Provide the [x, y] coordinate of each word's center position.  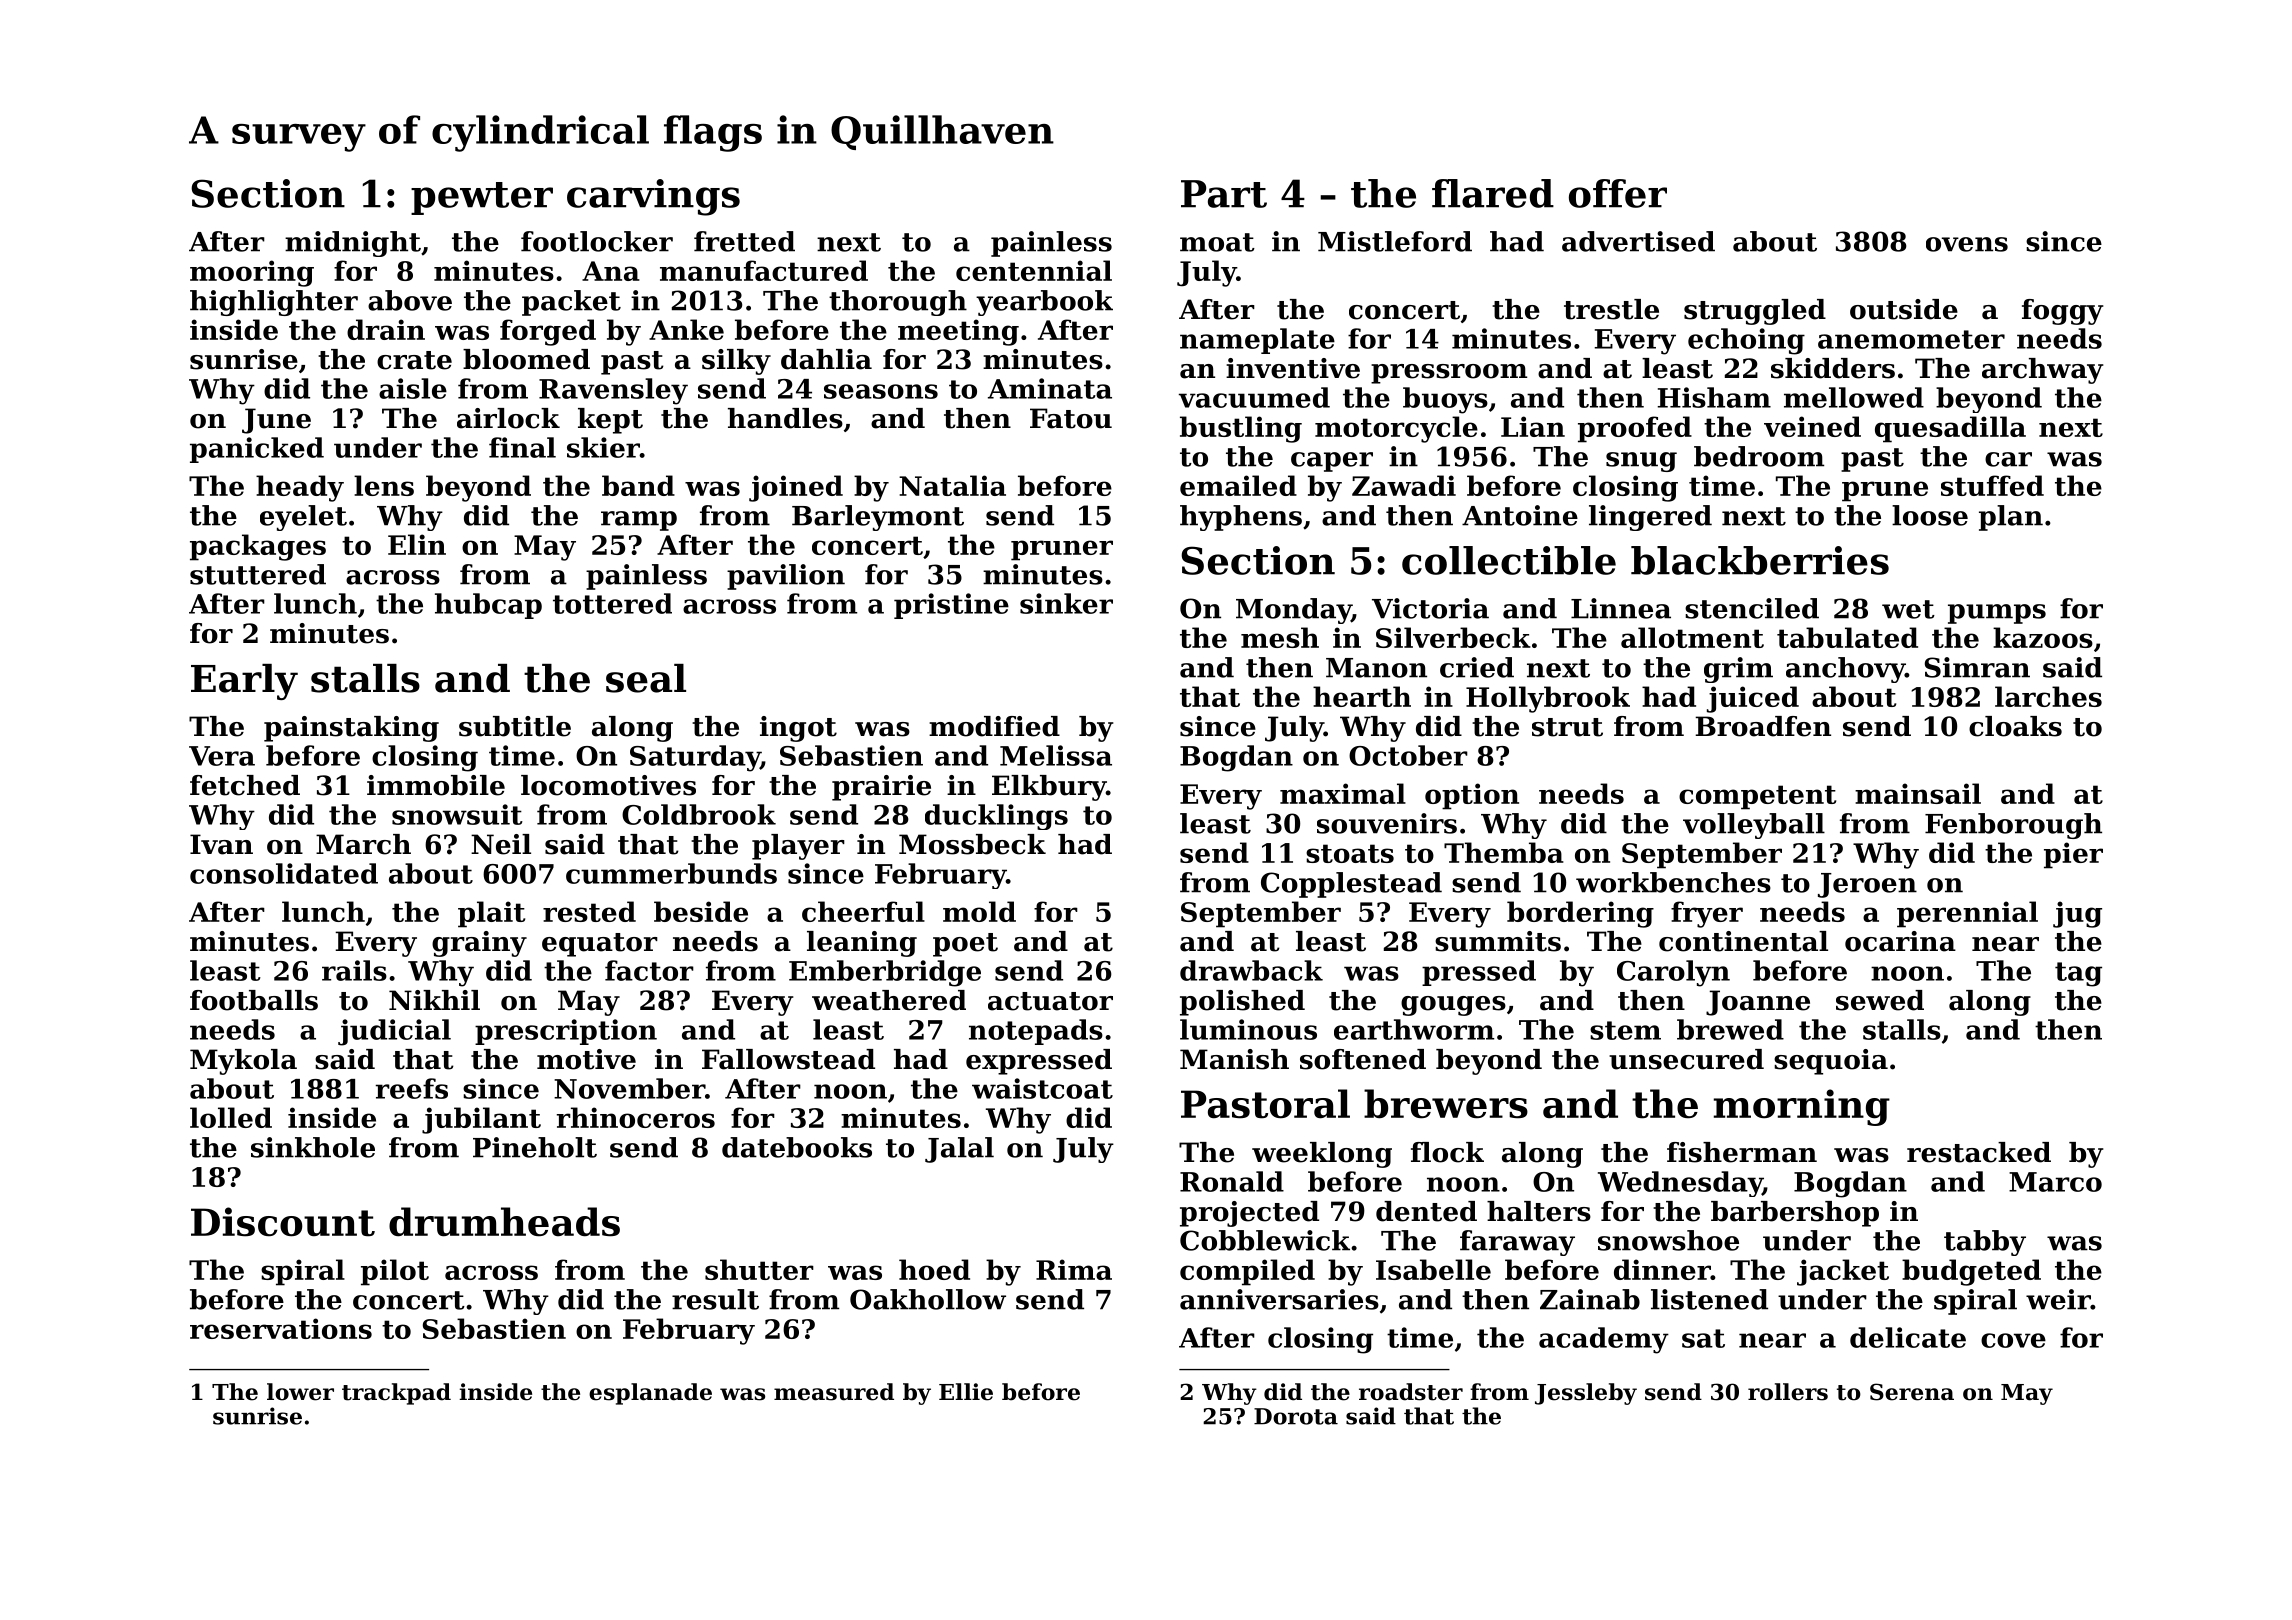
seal [646, 678]
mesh [1280, 637]
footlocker [597, 241]
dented [1426, 1211]
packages [258, 547]
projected [1249, 1214]
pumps [1997, 614]
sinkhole [313, 1147]
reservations [281, 1328]
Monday [1293, 611]
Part [1224, 194]
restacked [1979, 1152]
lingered [1650, 518]
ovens [1967, 244]
